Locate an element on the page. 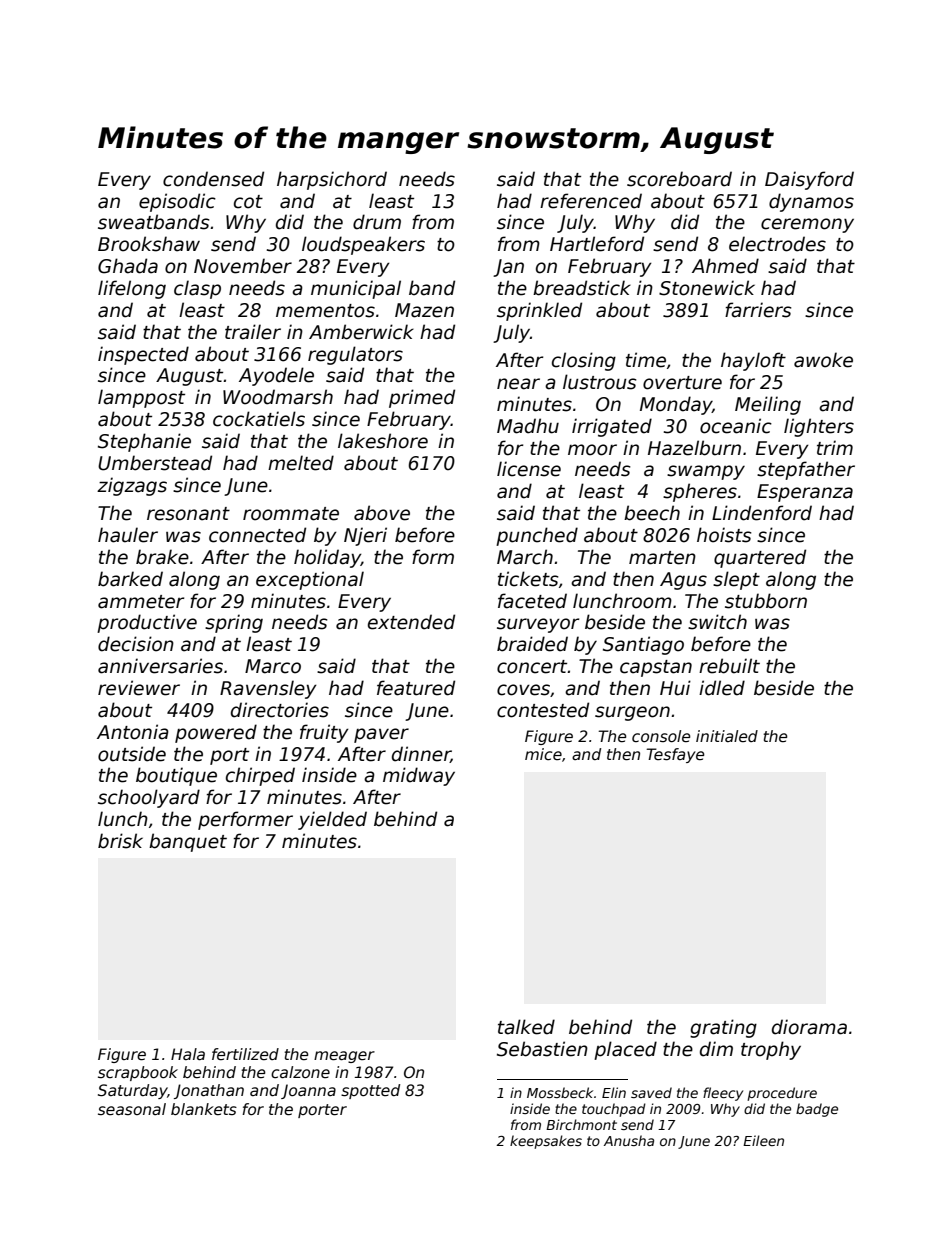  Jan is located at coordinates (508, 268).
